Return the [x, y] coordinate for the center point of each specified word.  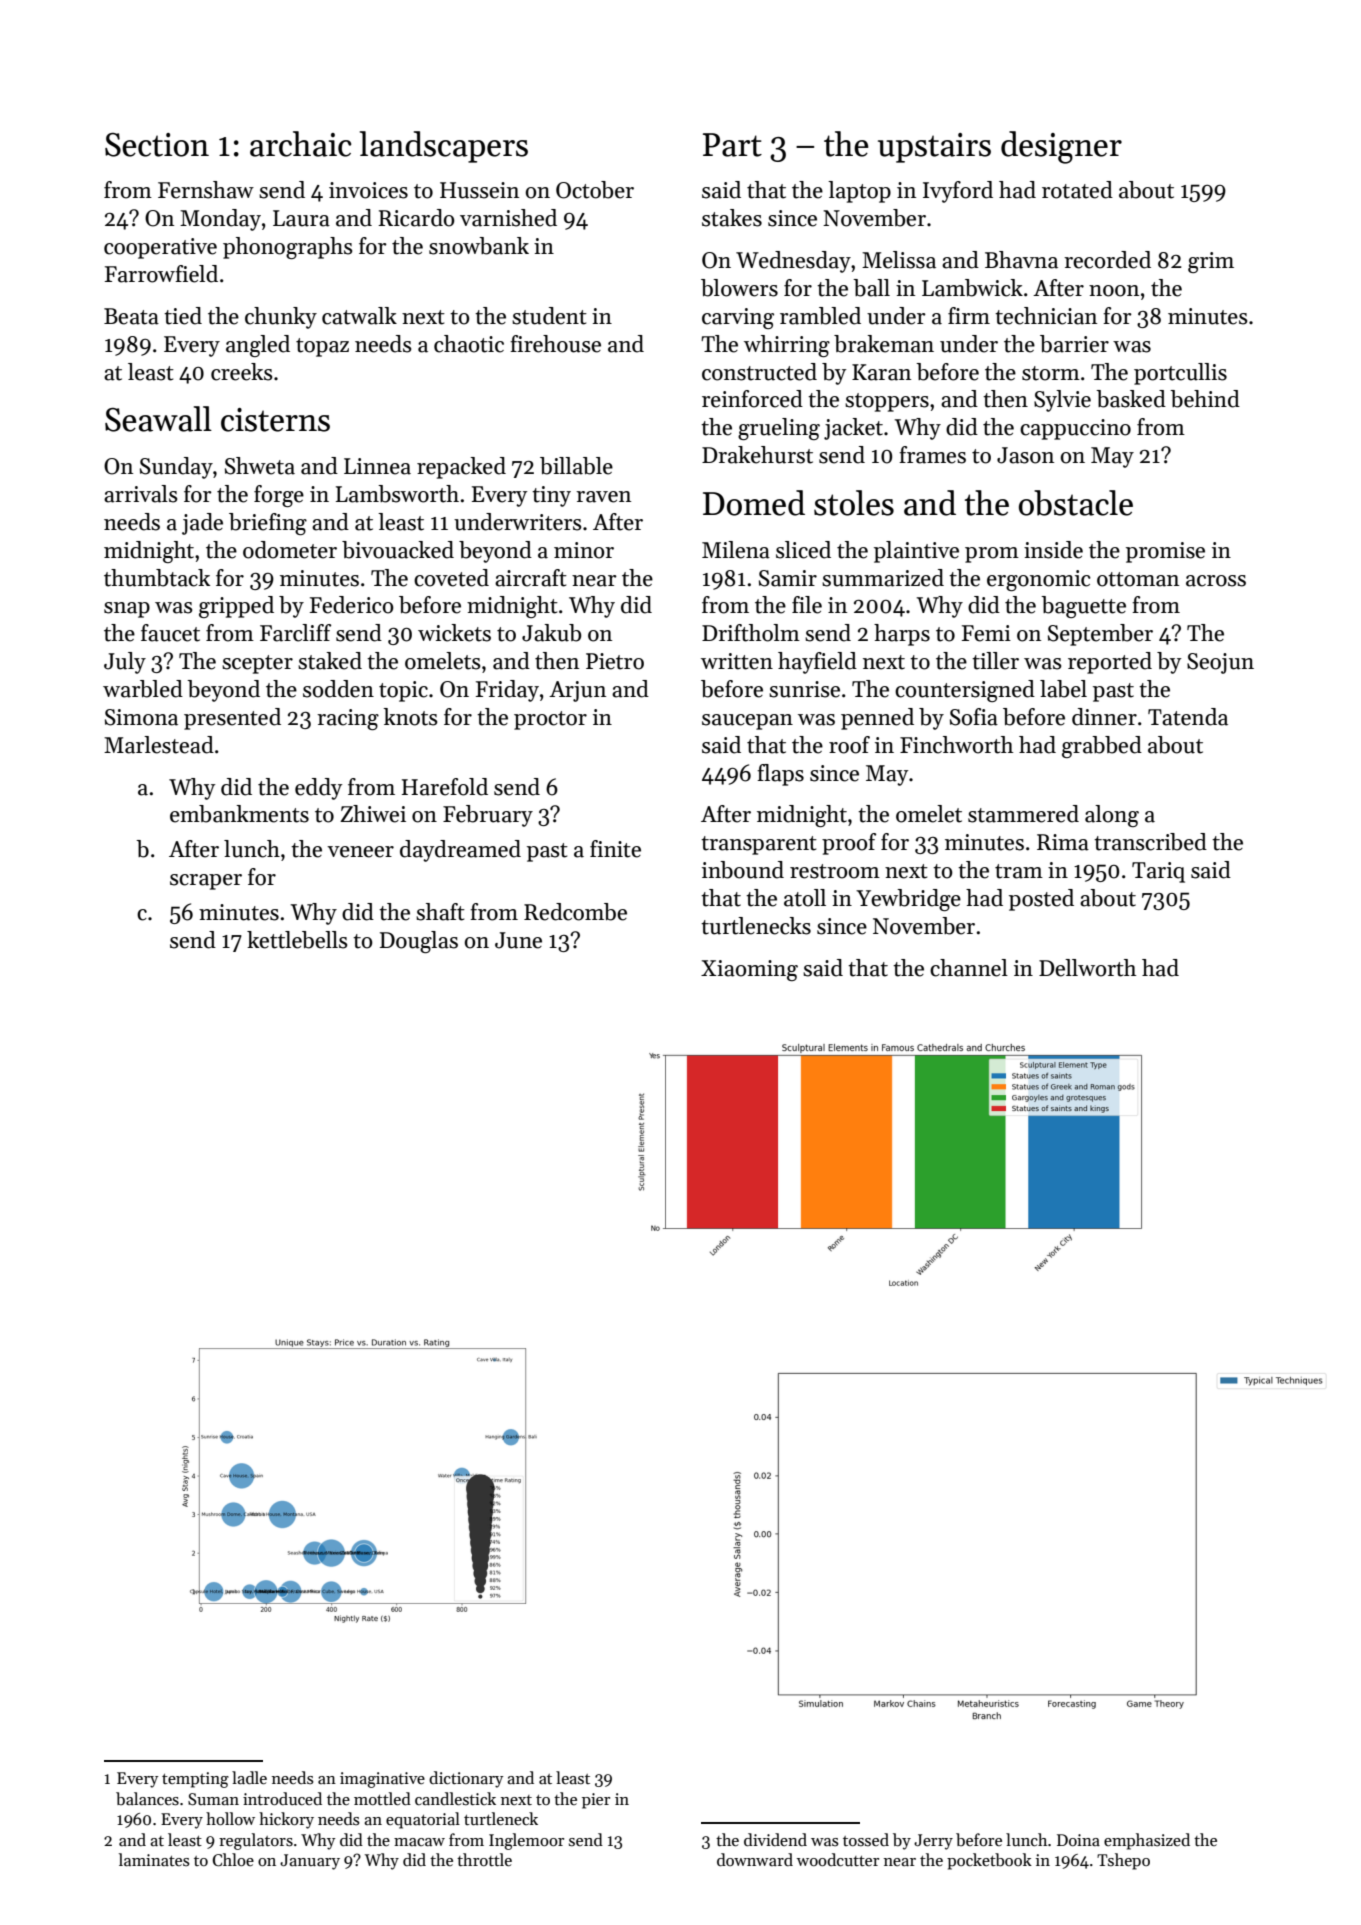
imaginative [382, 1780]
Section [157, 145]
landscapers [444, 147]
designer [1061, 147]
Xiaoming [749, 970]
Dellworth [1087, 968]
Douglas [419, 942]
